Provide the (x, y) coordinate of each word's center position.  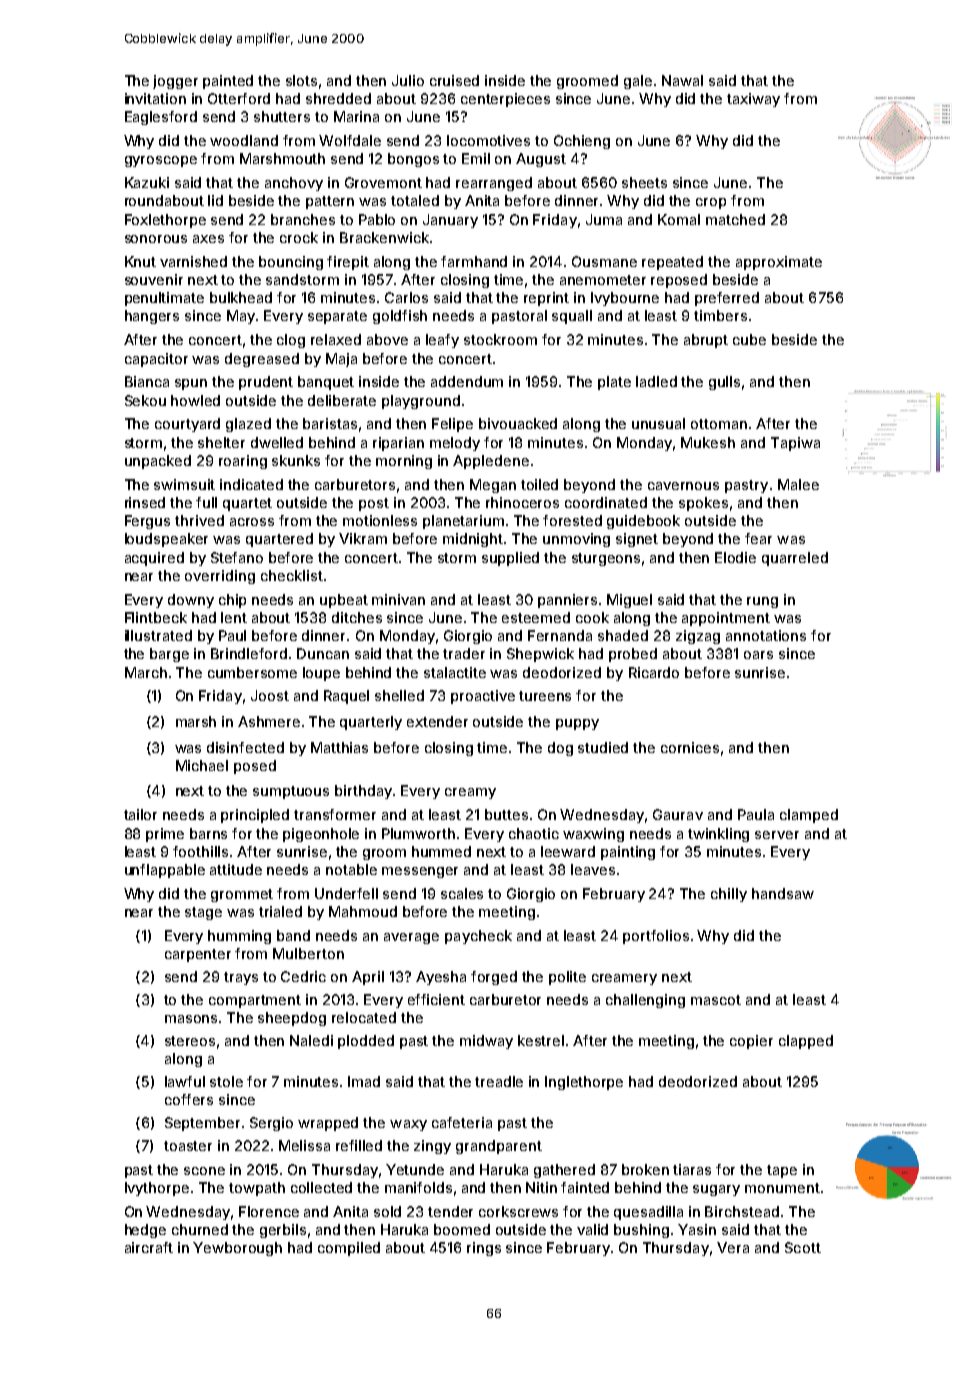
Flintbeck (156, 617)
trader (464, 653)
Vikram (363, 538)
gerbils (283, 1231)
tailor (140, 814)
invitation (155, 98)
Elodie (735, 557)
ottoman (719, 424)
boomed (462, 1229)
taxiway (753, 100)
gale (638, 82)
